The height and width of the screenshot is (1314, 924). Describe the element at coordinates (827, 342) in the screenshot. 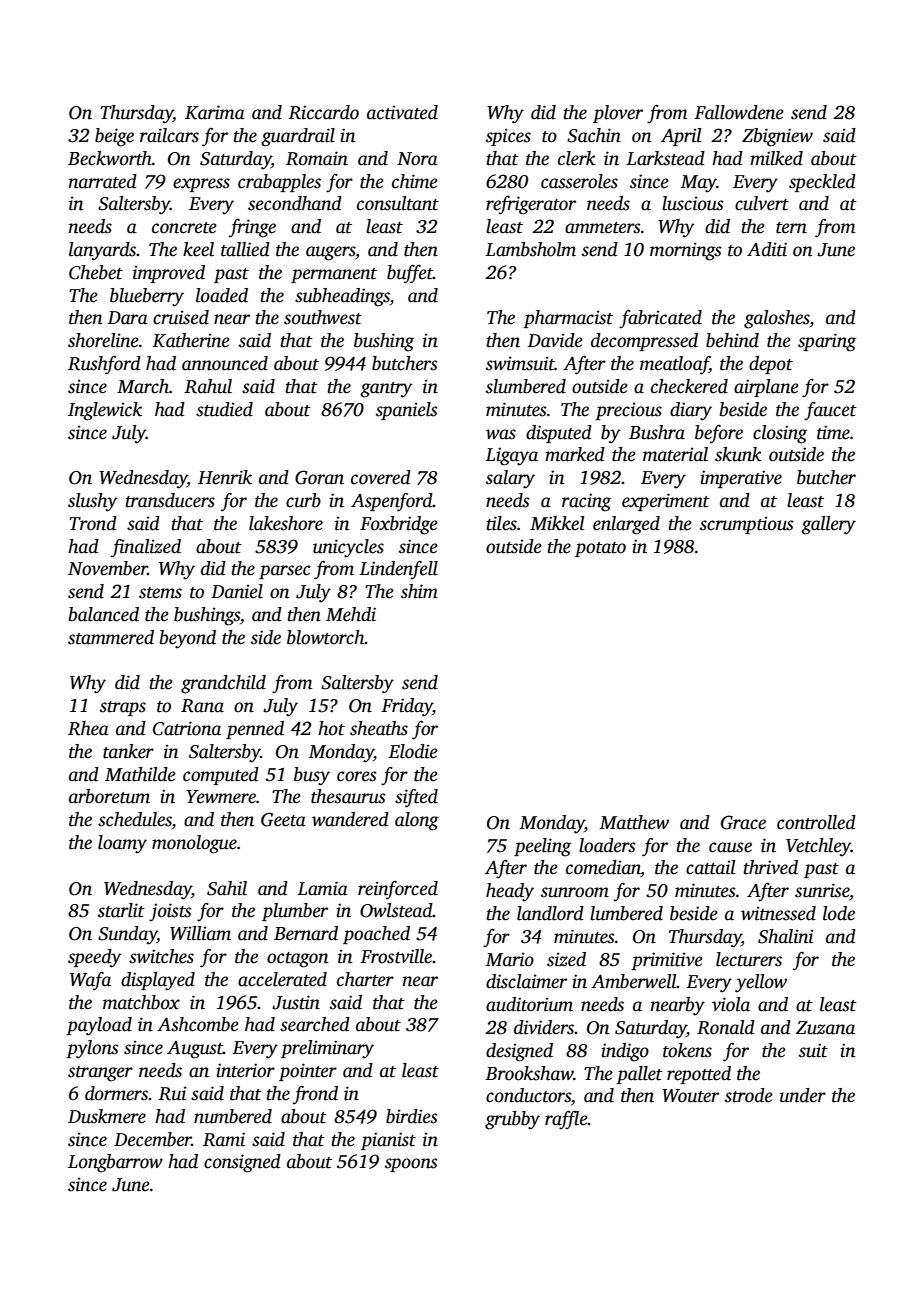

I see `sparing` at that location.
